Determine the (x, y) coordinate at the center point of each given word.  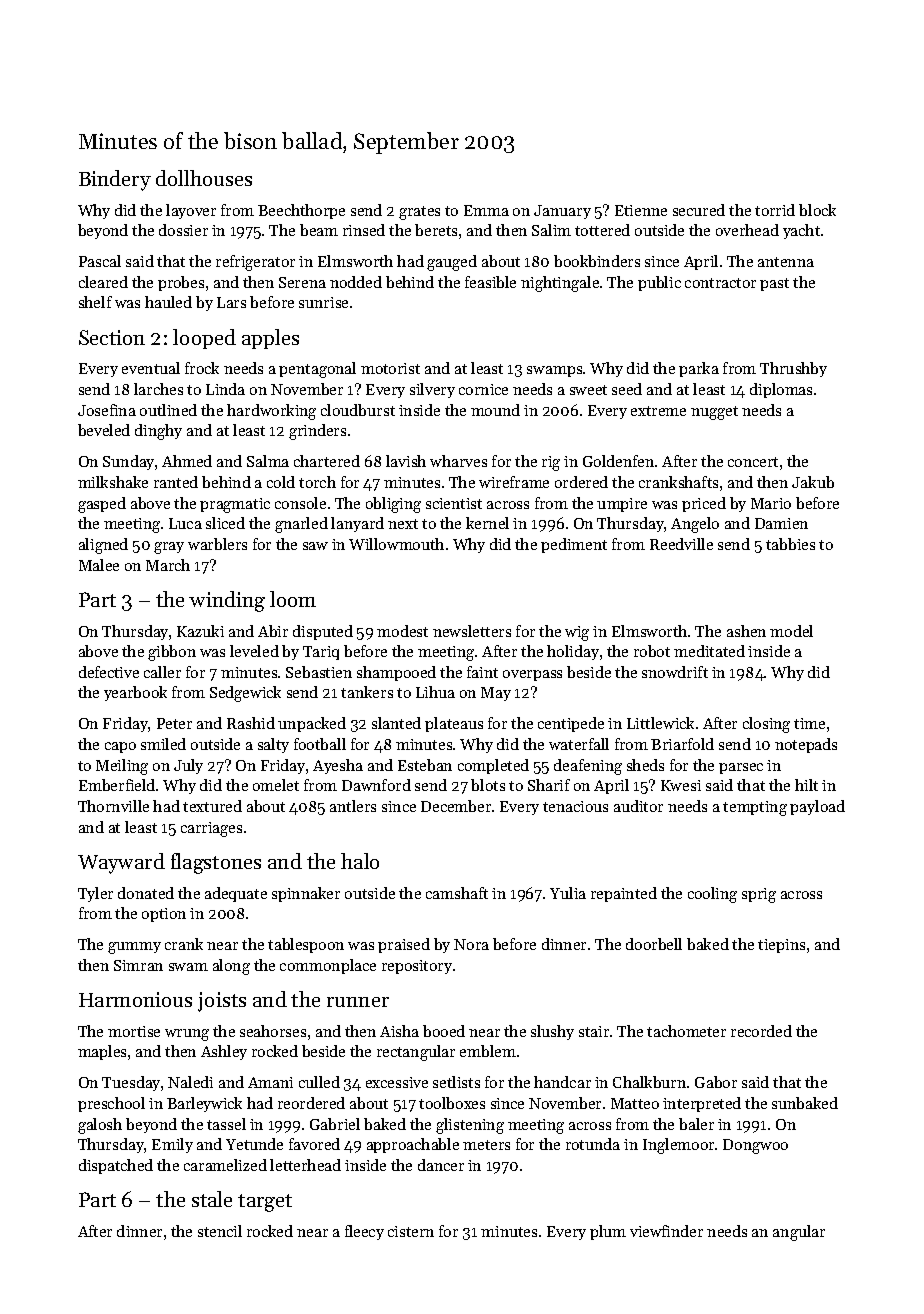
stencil (220, 1231)
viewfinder (666, 1231)
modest (402, 631)
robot (652, 651)
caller (162, 672)
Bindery (115, 180)
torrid (775, 210)
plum (608, 1232)
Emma (486, 210)
